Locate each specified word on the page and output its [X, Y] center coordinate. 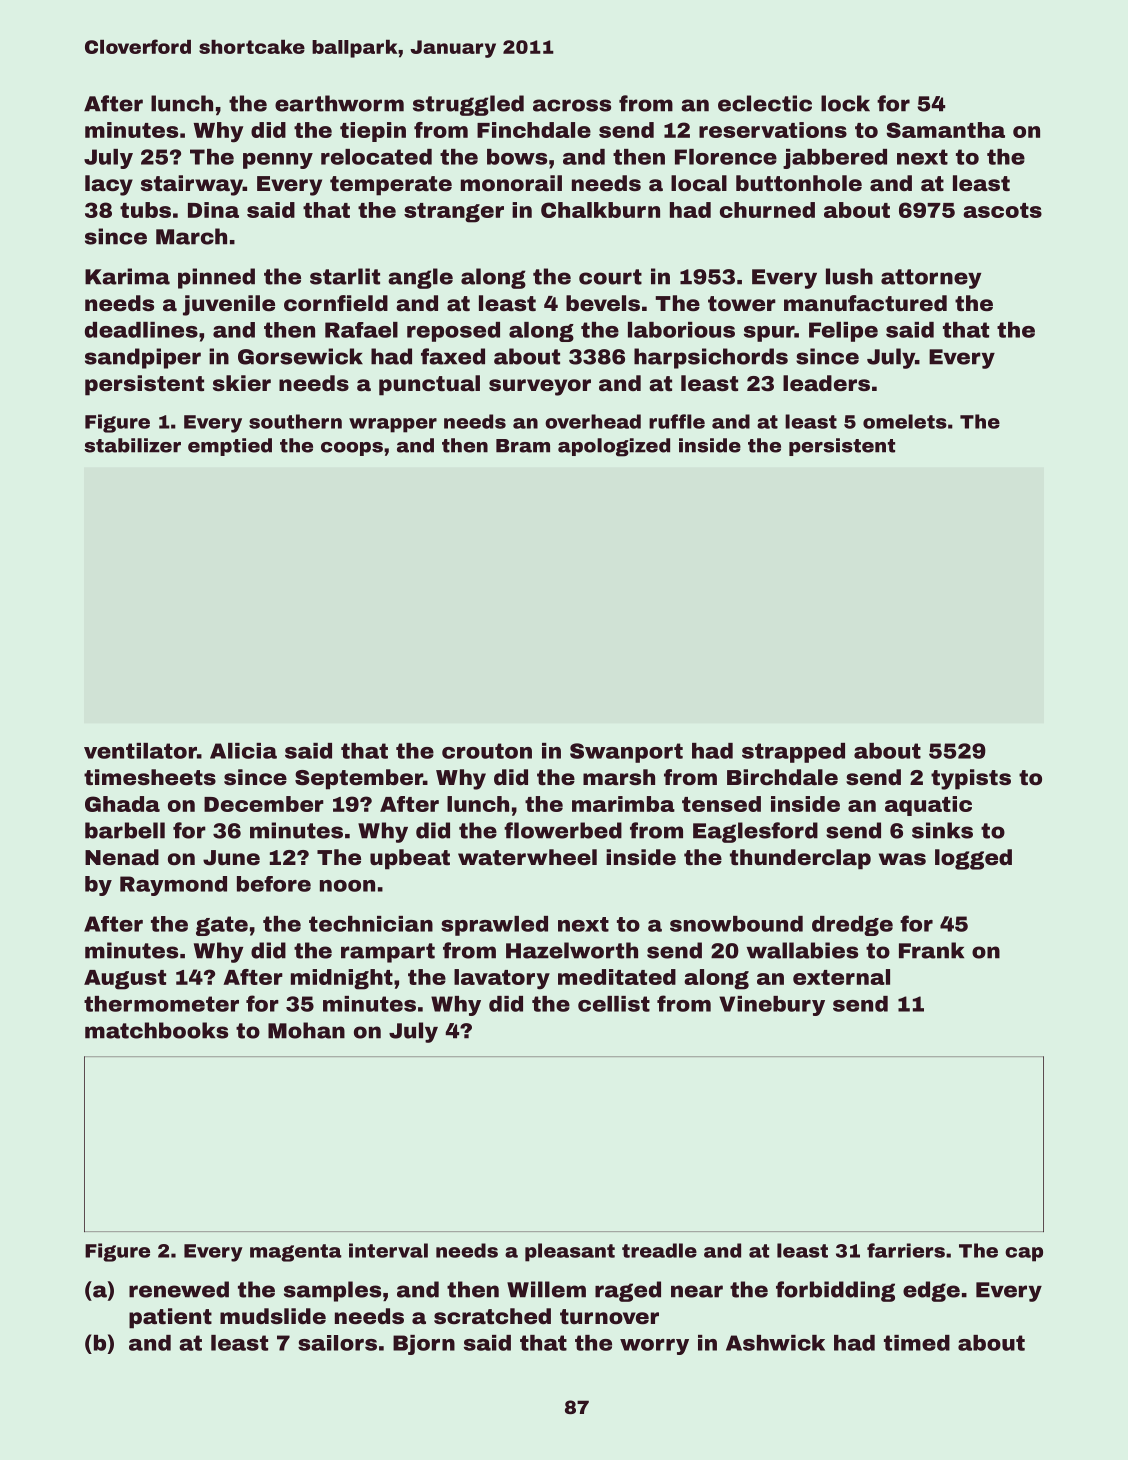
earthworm [339, 103]
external [841, 977]
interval [388, 1250]
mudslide [273, 1316]
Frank [931, 950]
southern [295, 421]
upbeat [410, 859]
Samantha [945, 130]
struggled [468, 105]
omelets [905, 421]
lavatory [502, 979]
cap [1024, 1254]
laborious [681, 330]
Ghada [122, 804]
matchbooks [156, 1030]
